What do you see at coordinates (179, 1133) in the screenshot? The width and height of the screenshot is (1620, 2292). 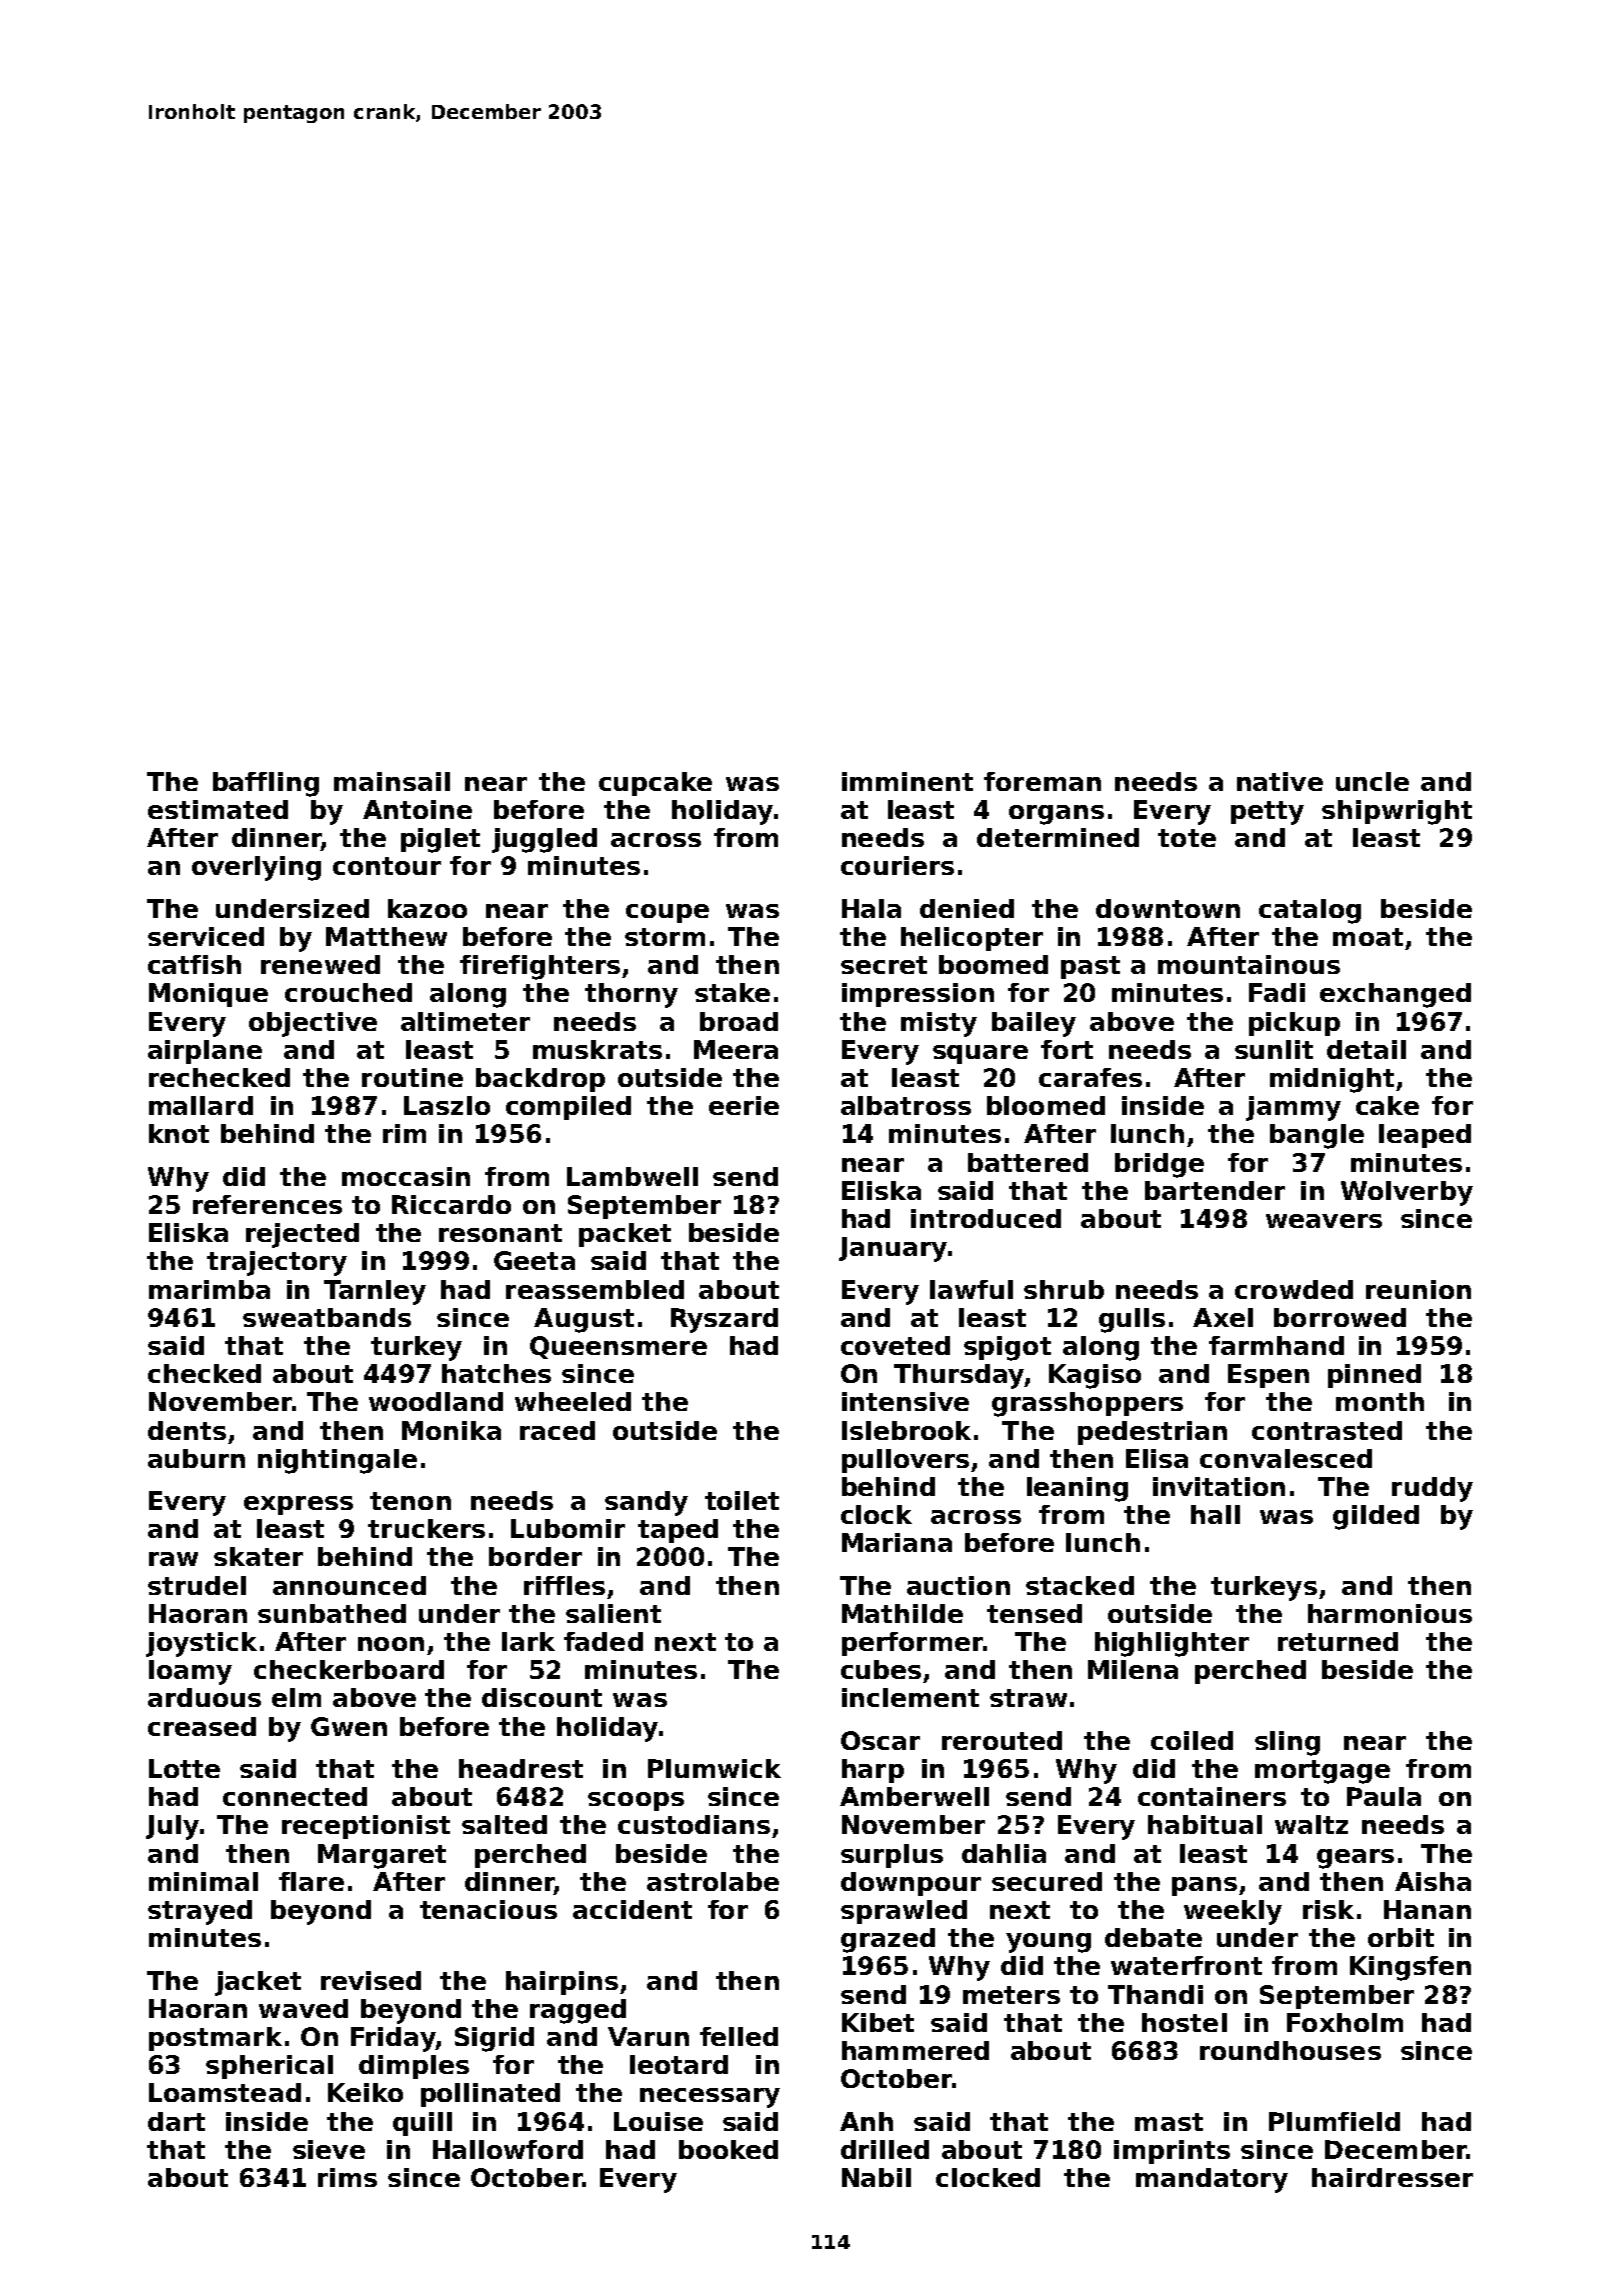 I see `knot` at bounding box center [179, 1133].
